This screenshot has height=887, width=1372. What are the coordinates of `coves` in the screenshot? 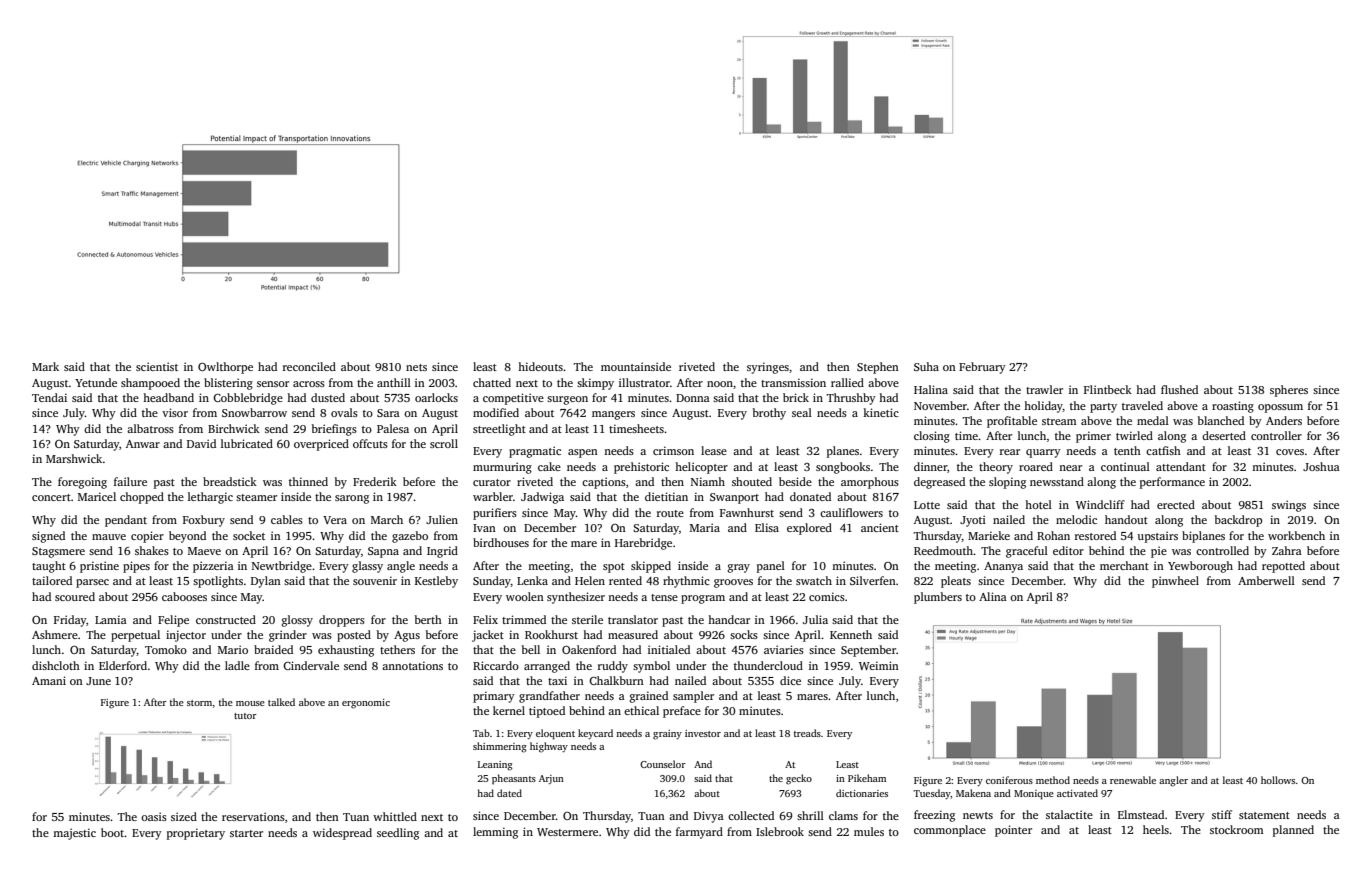 It's located at (1290, 452).
